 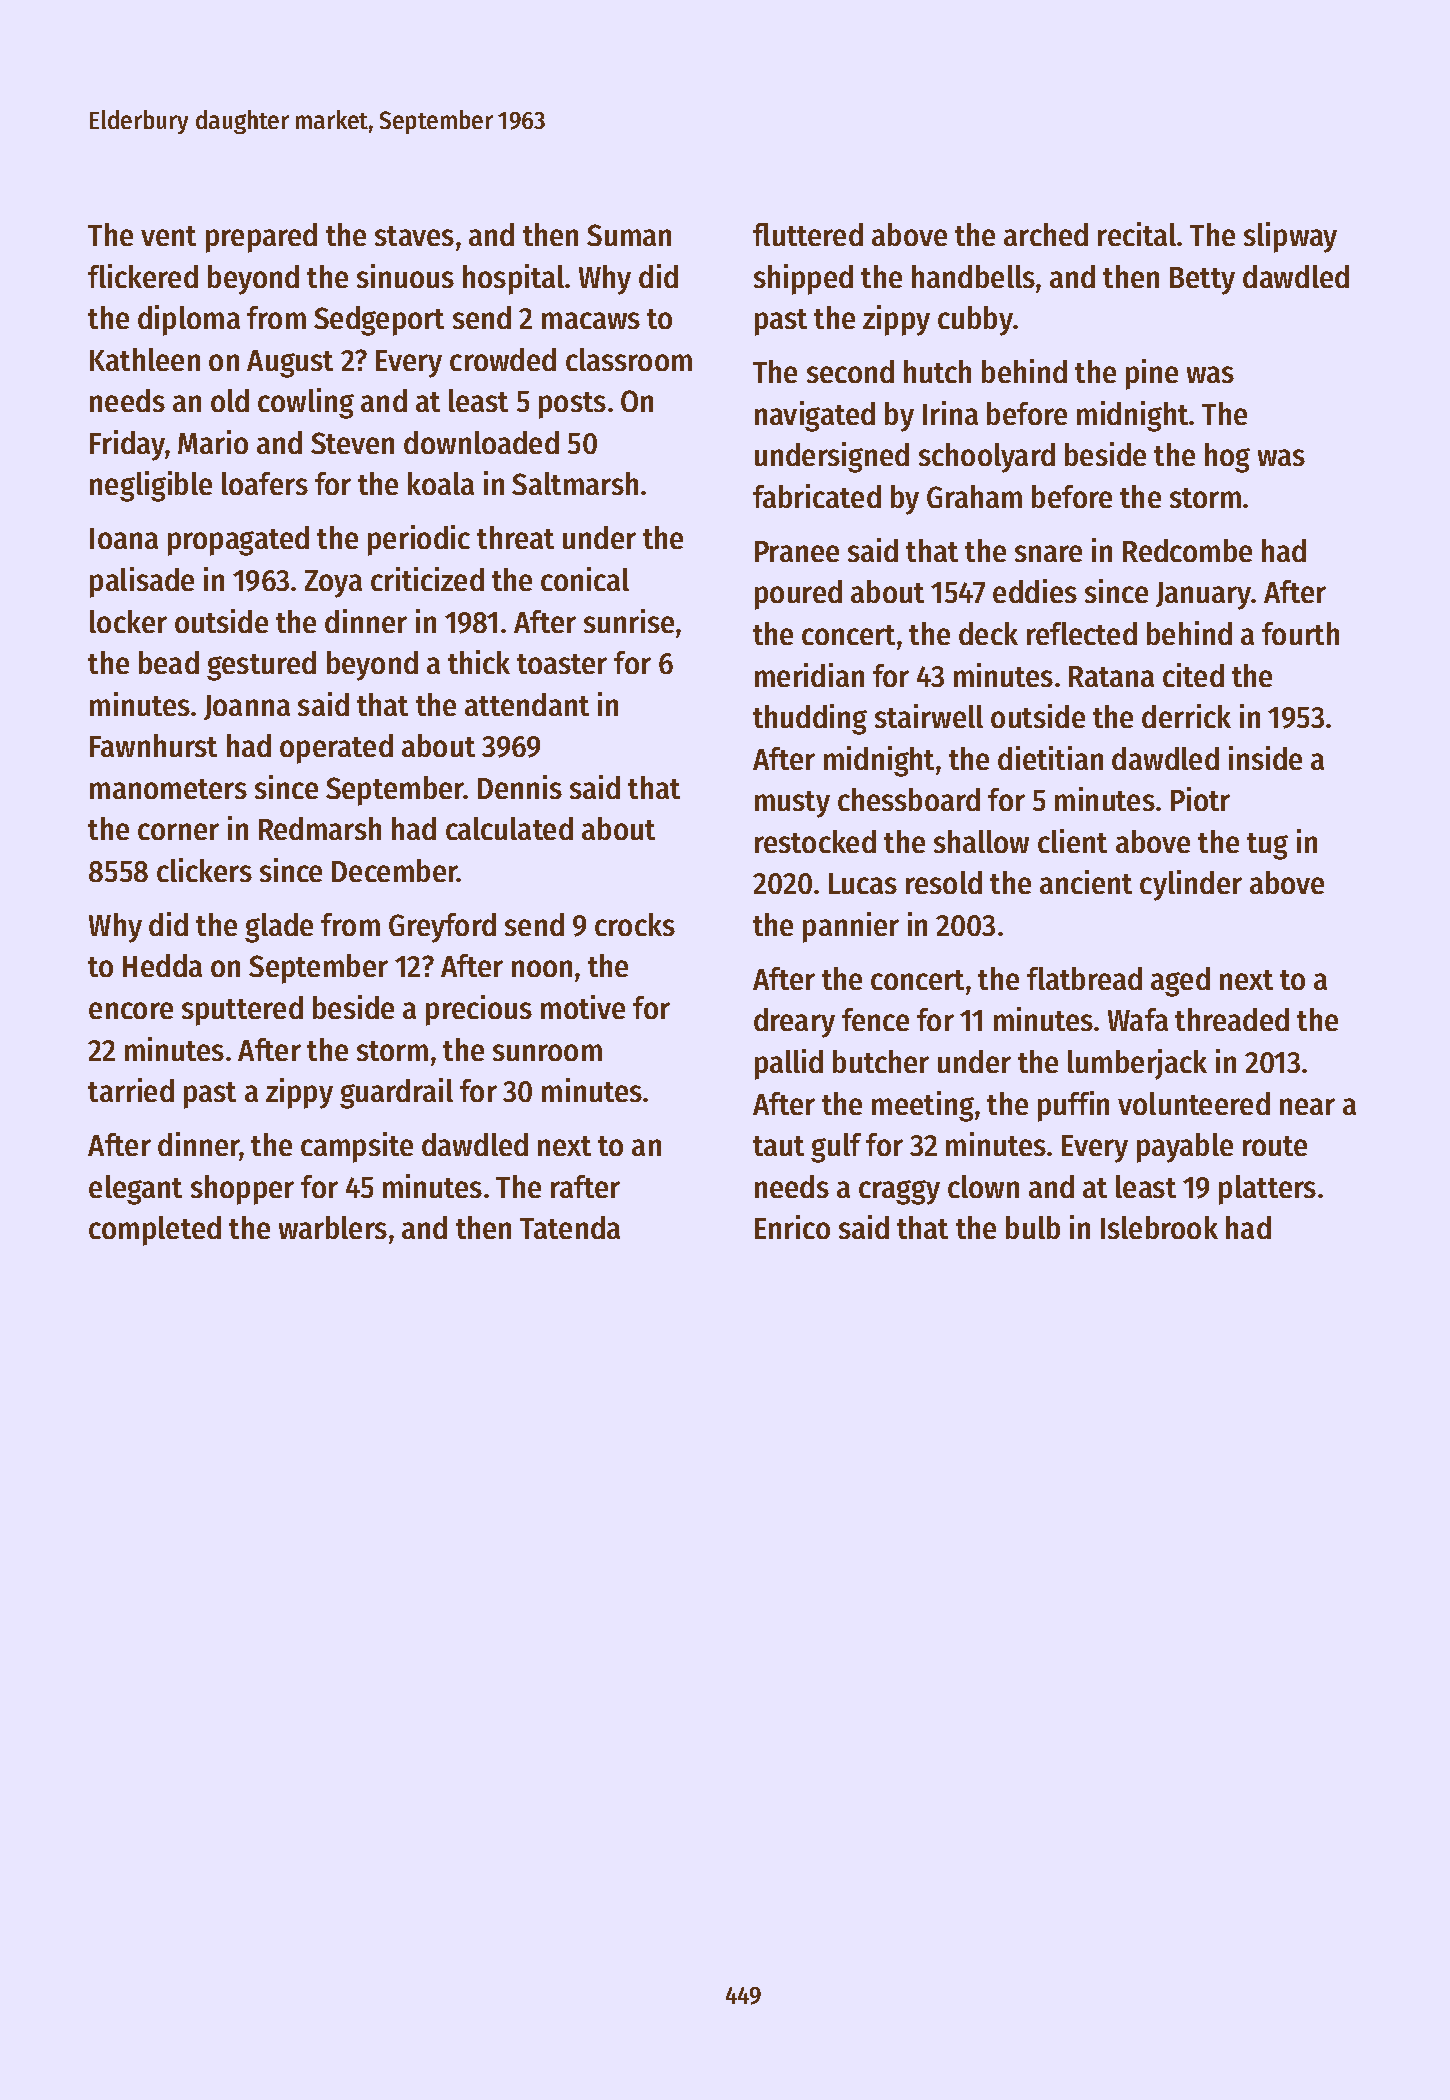 I want to click on thudding, so click(x=810, y=719).
